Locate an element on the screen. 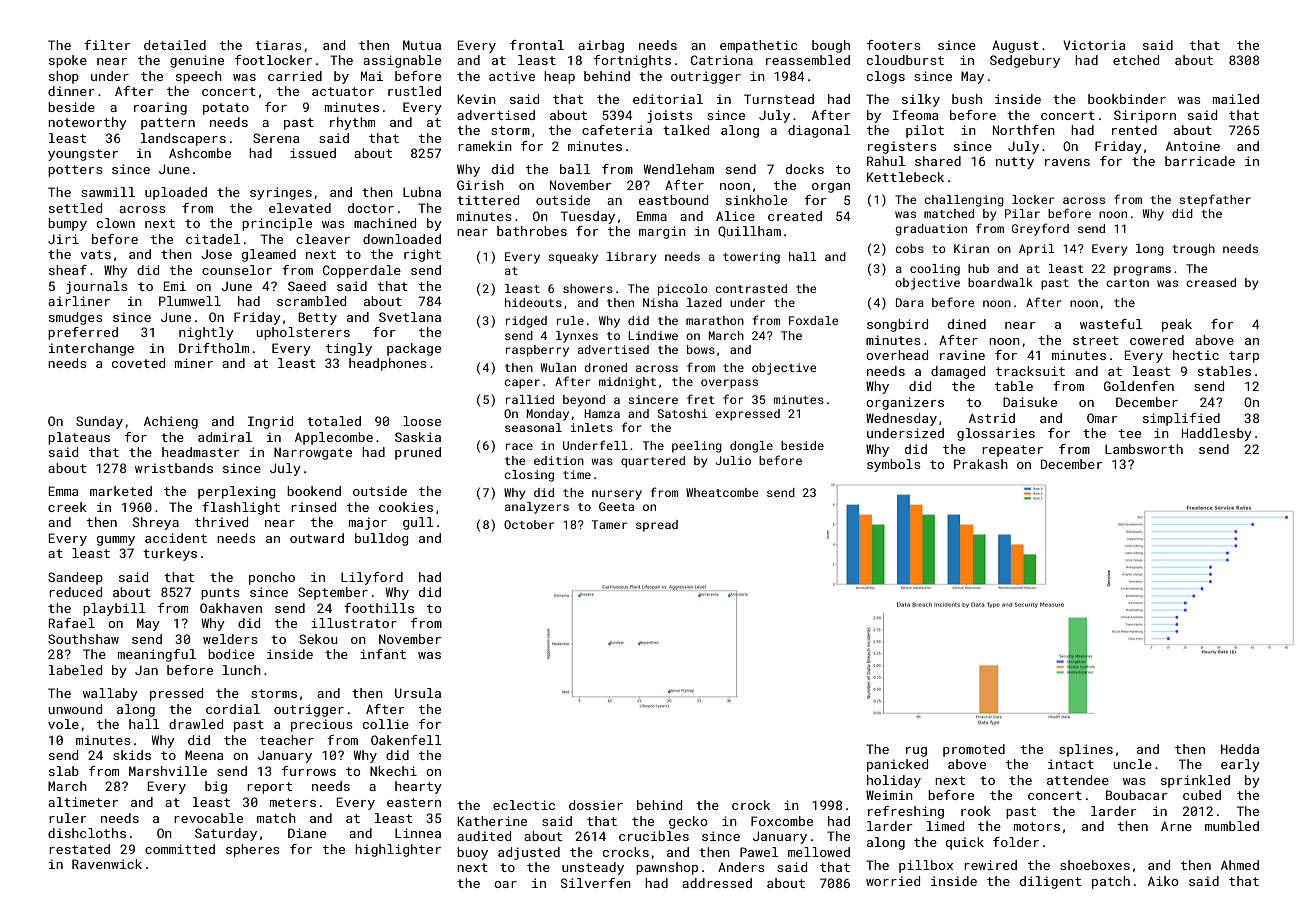  dossier is located at coordinates (596, 805).
